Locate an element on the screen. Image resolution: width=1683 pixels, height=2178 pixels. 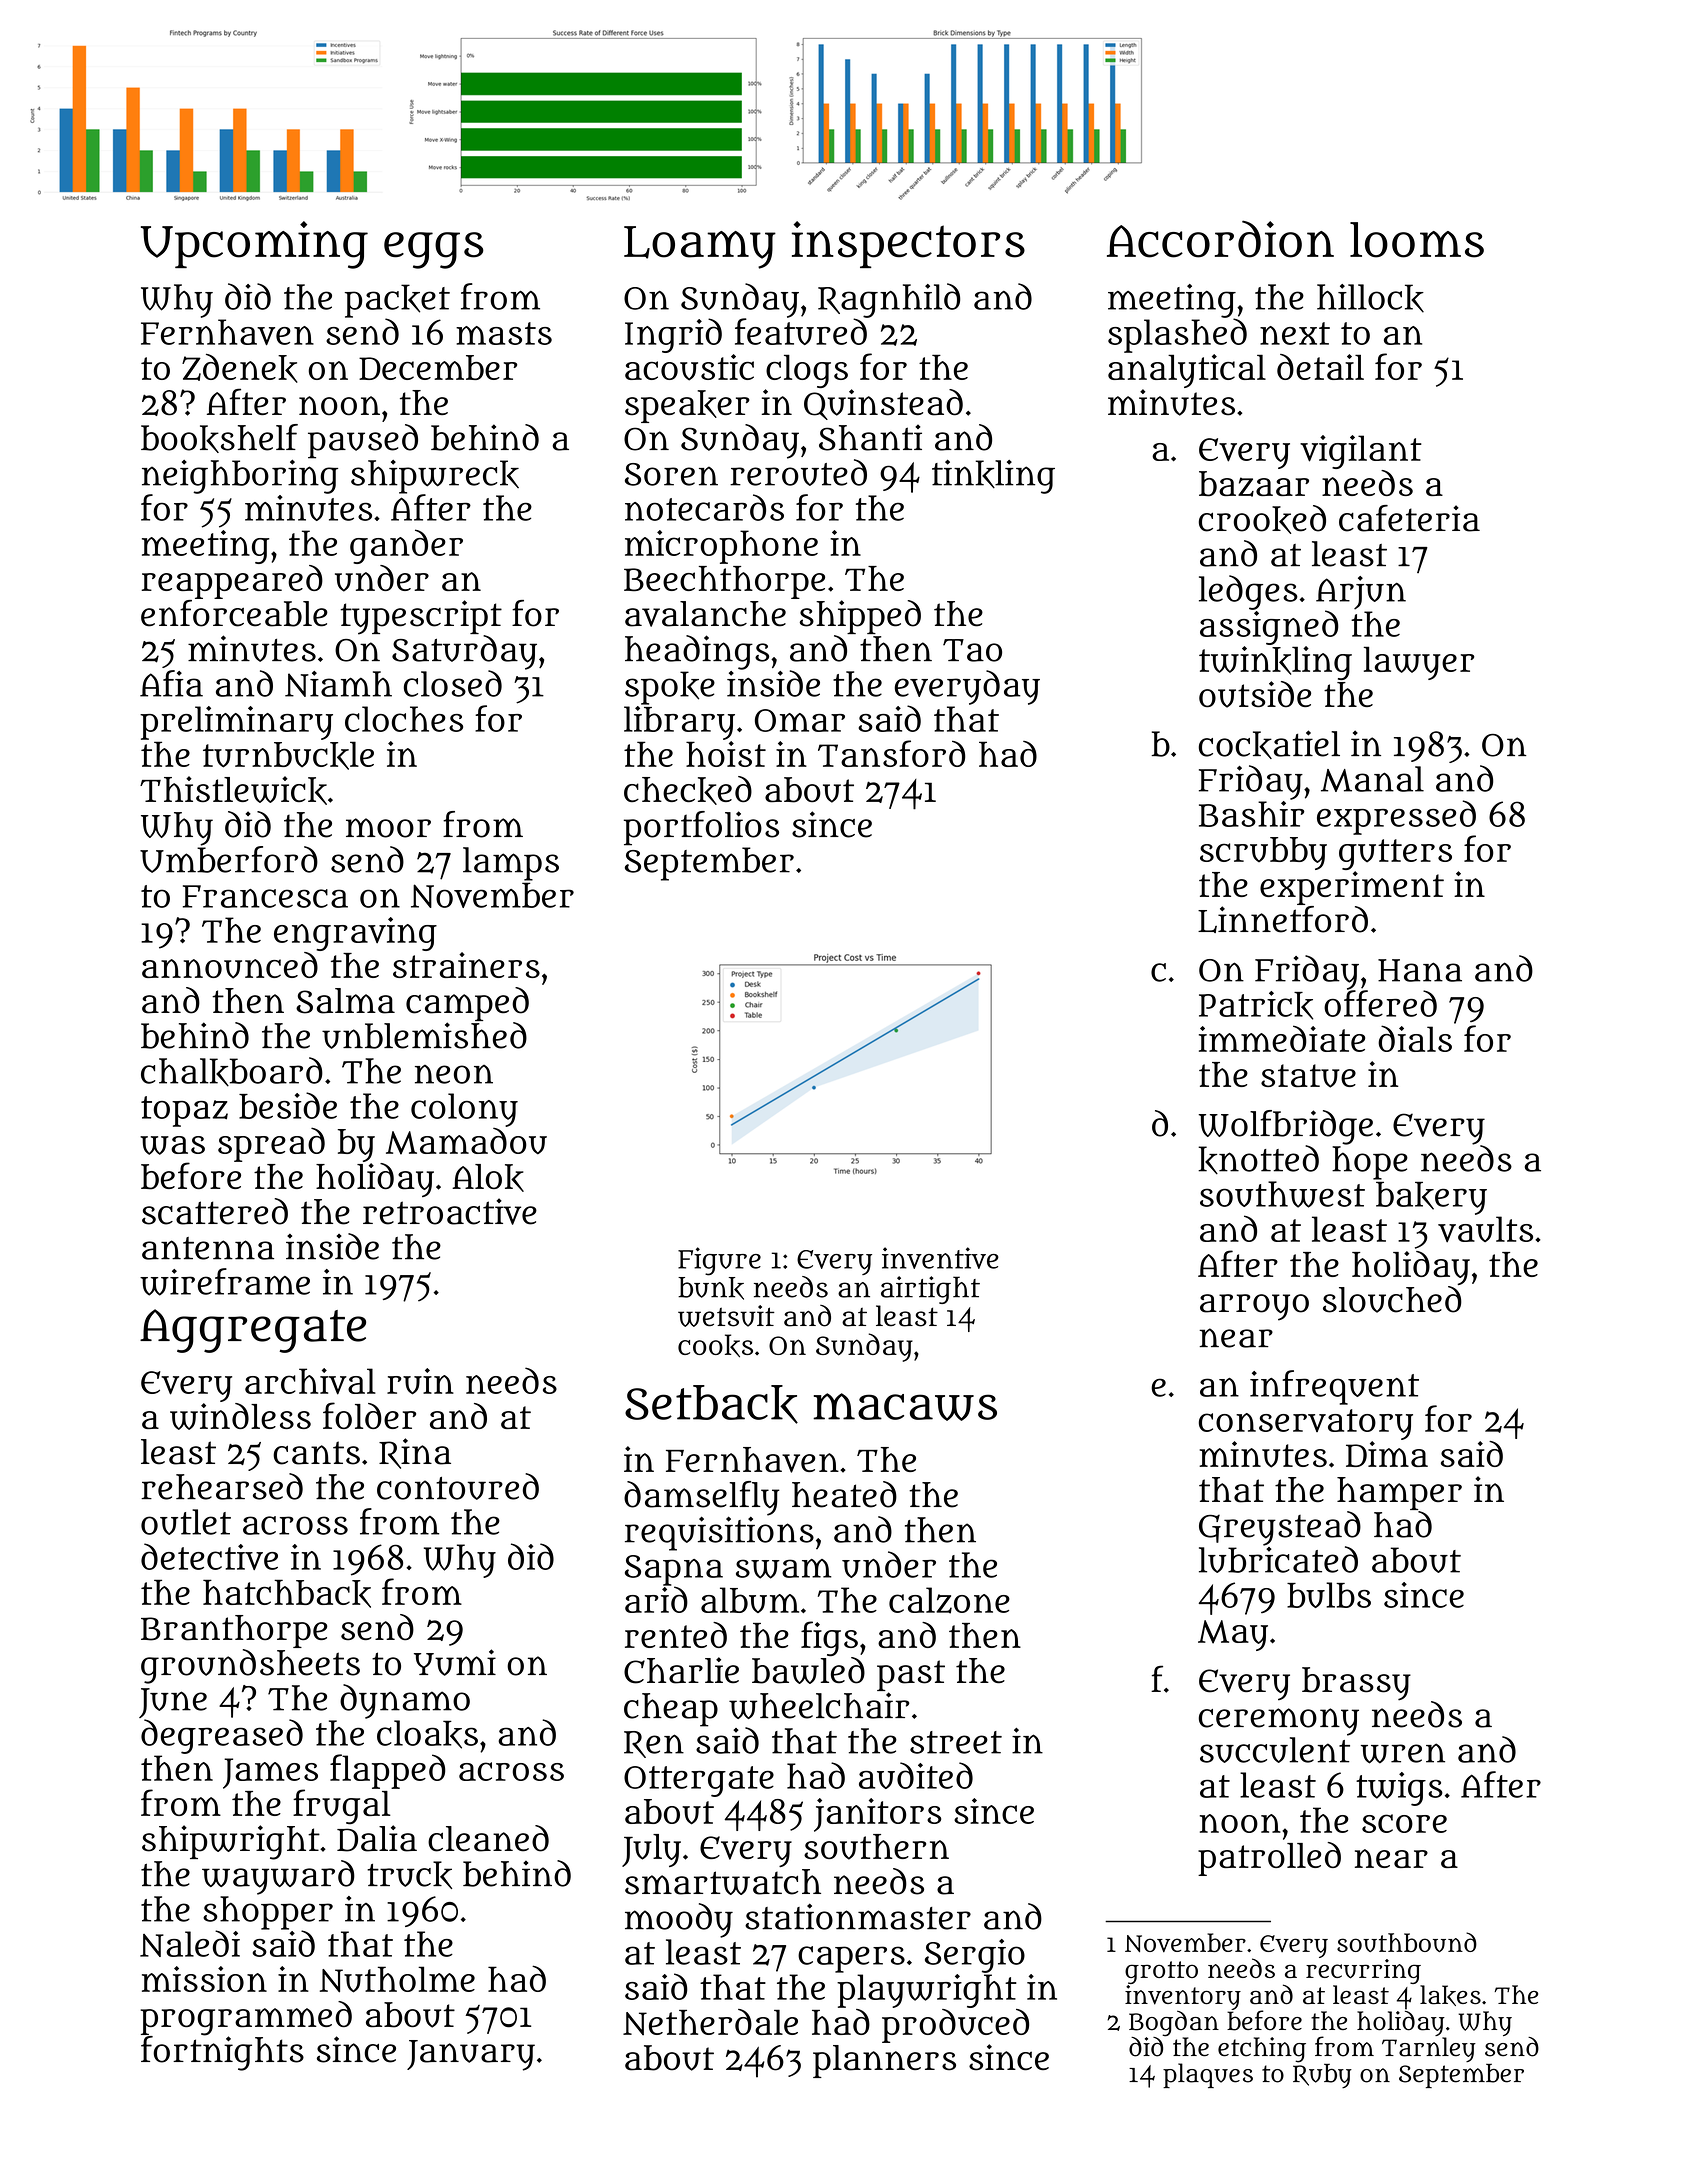
detail is located at coordinates (1320, 367).
